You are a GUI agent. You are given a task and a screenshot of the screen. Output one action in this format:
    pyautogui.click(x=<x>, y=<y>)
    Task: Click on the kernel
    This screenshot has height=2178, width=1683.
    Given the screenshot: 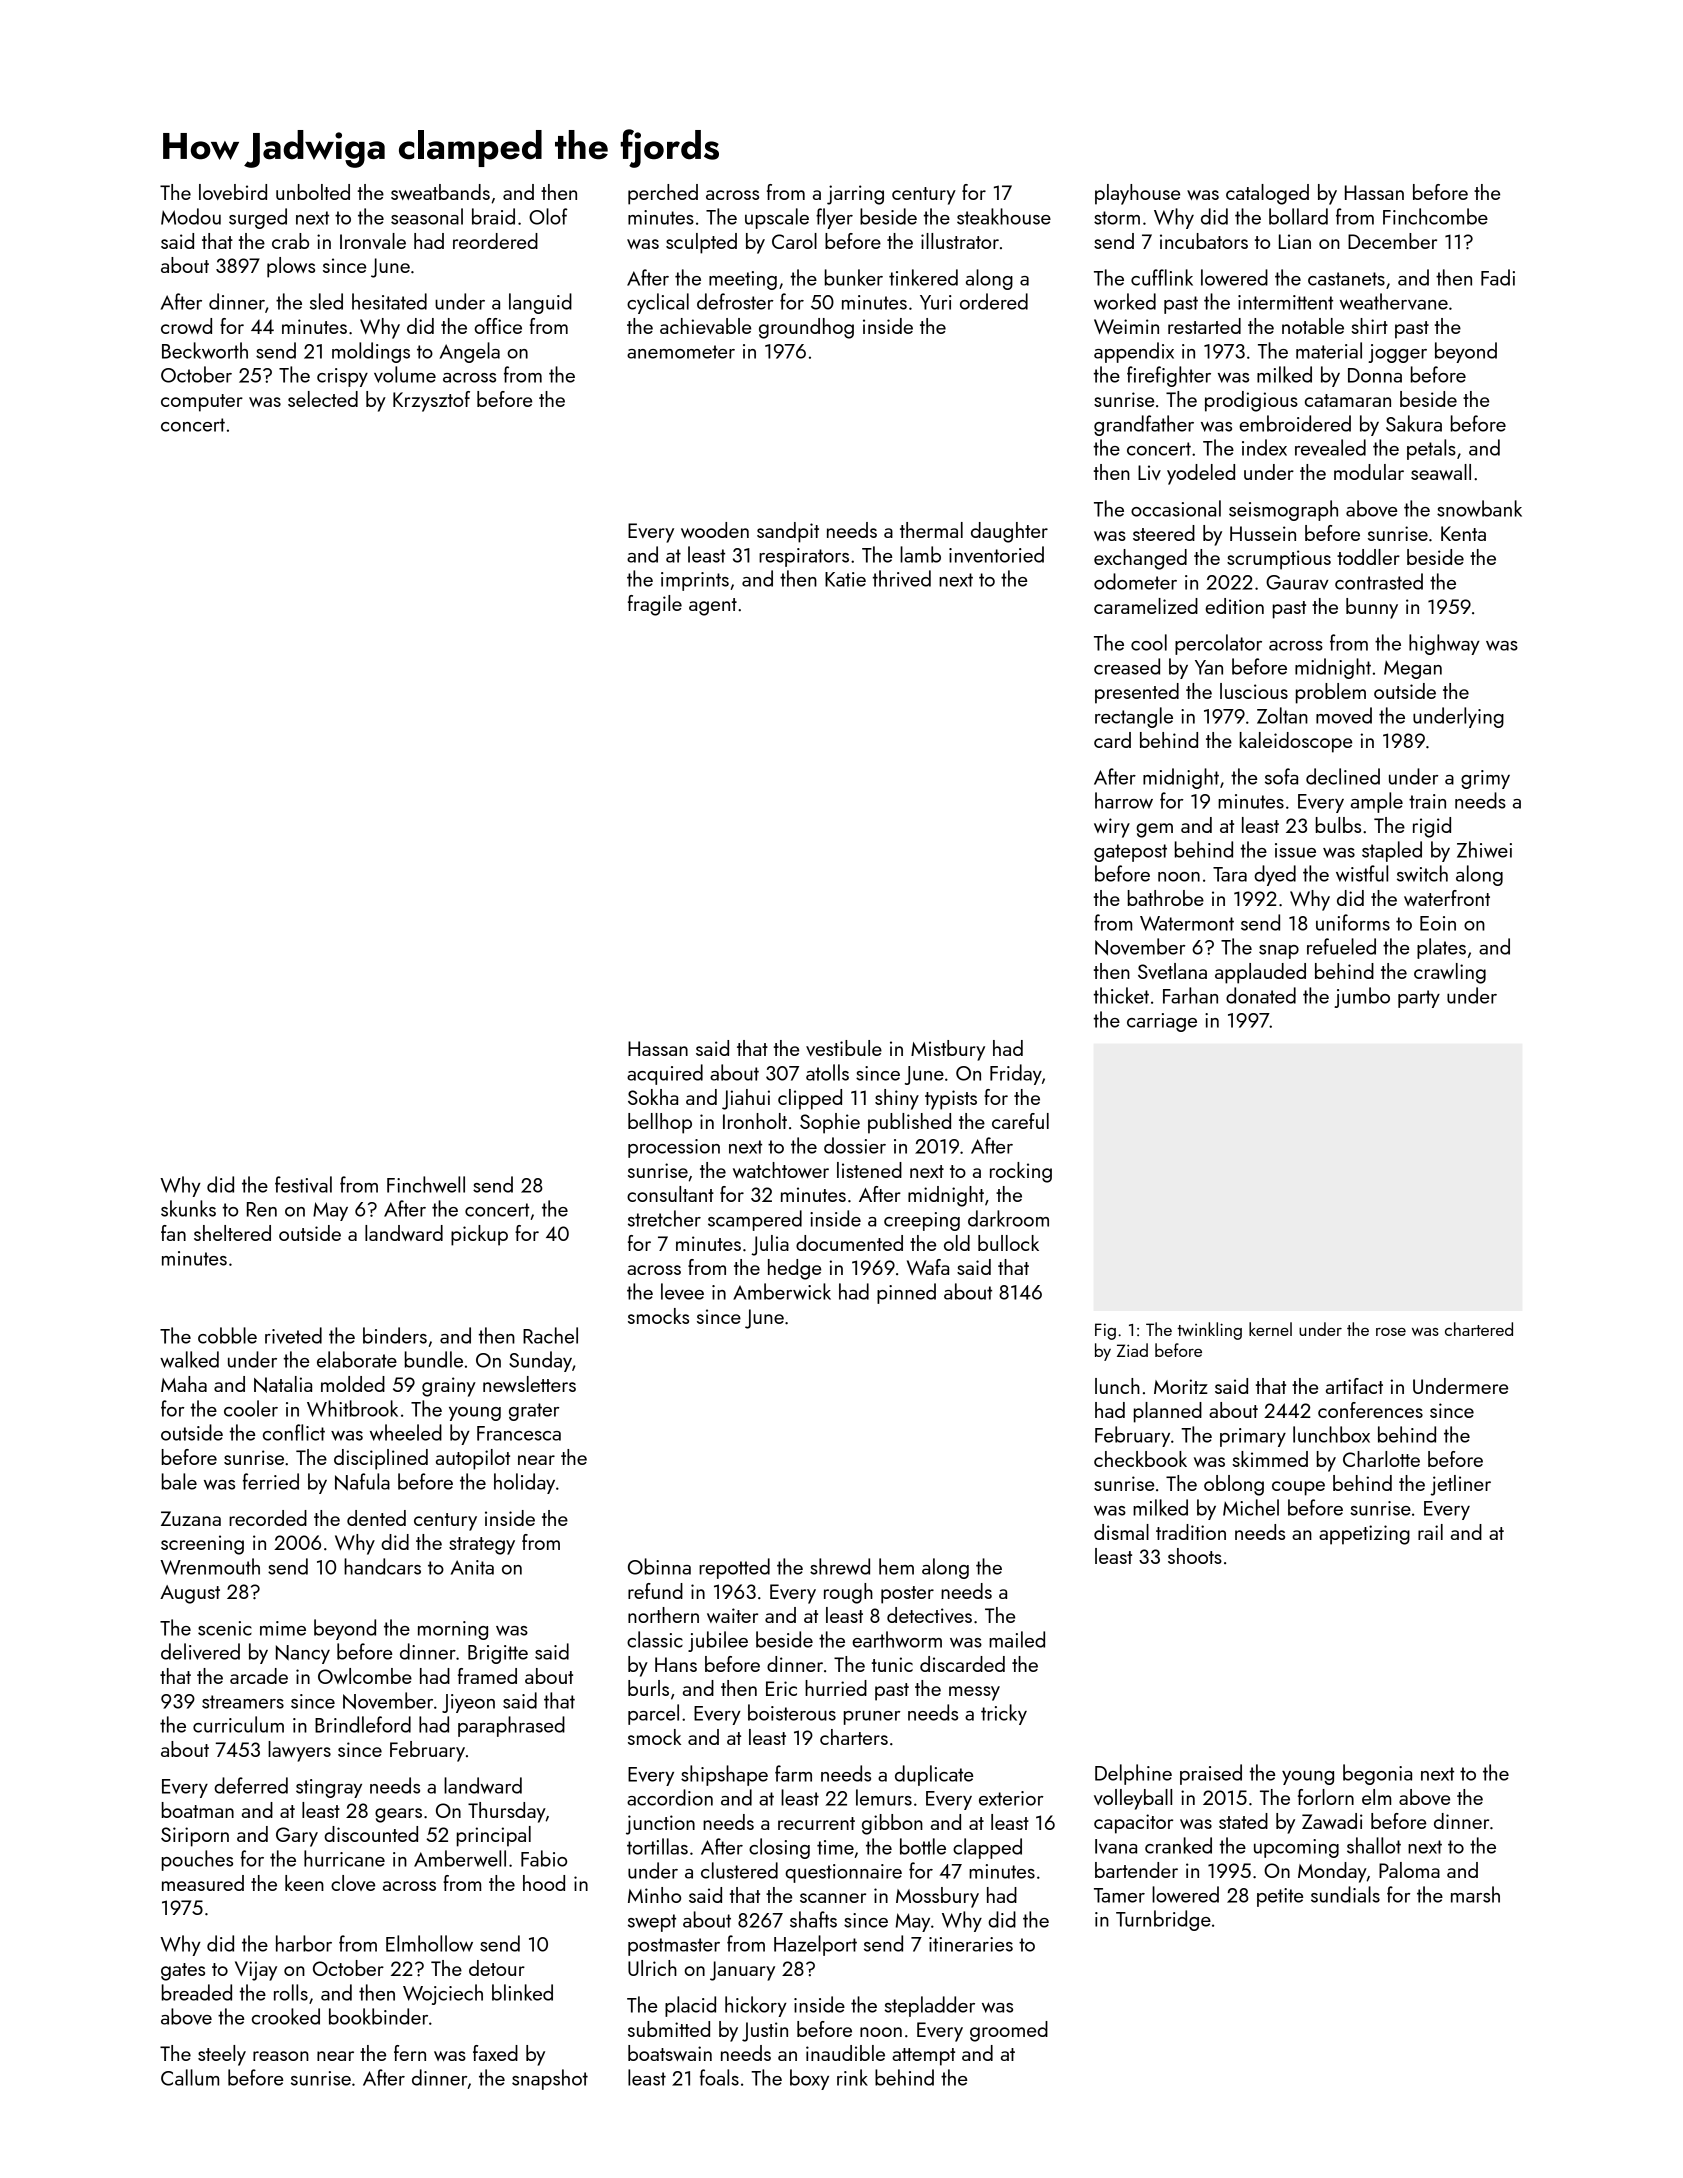 What is the action you would take?
    pyautogui.click(x=1270, y=1329)
